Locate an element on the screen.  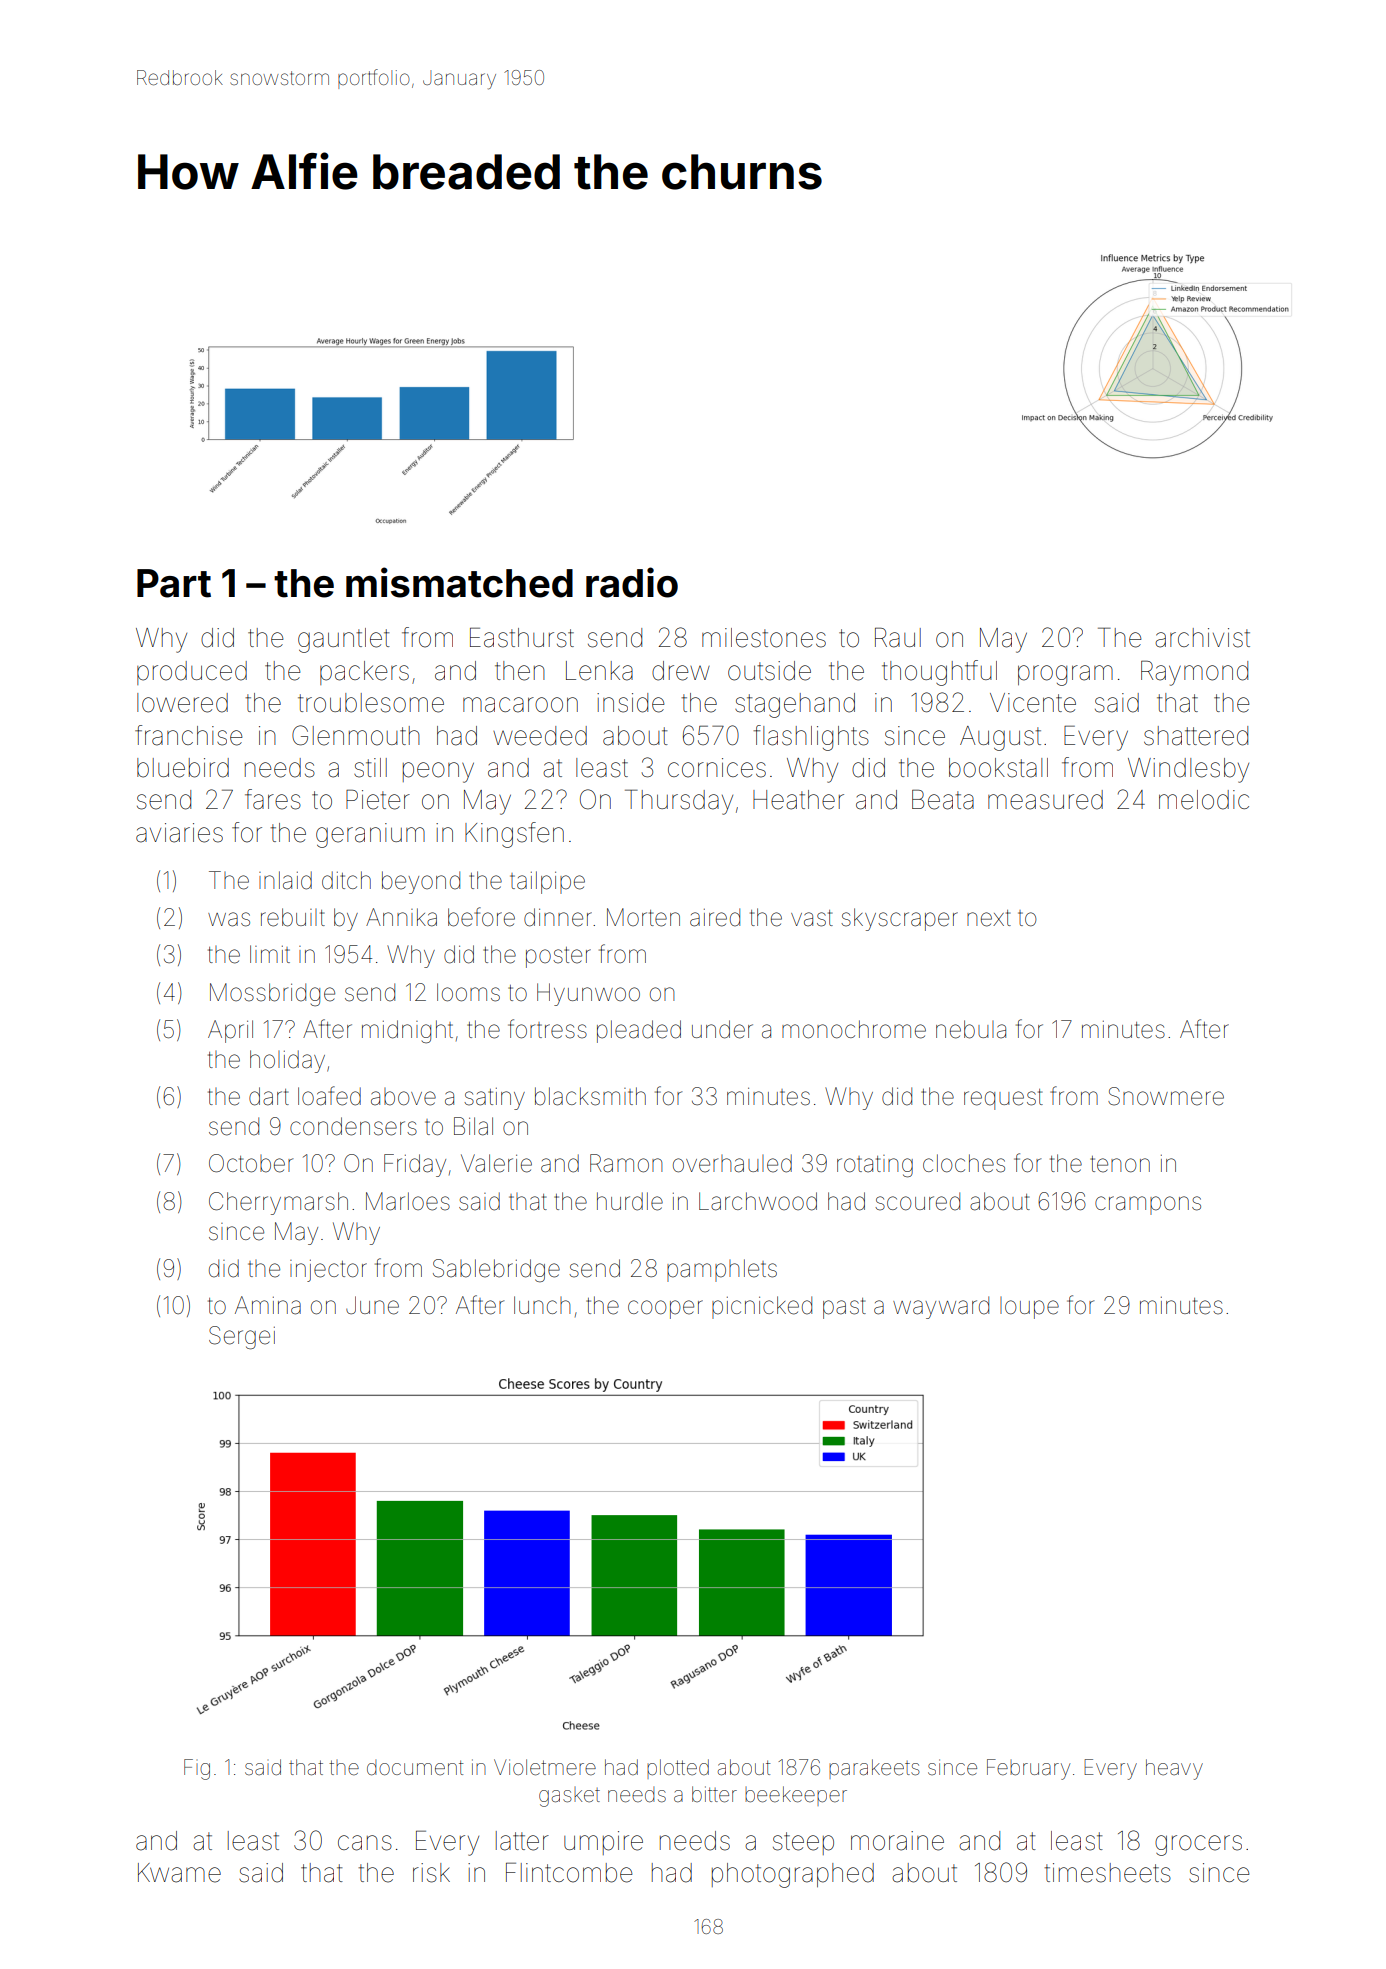
heavy is located at coordinates (1174, 1769).
